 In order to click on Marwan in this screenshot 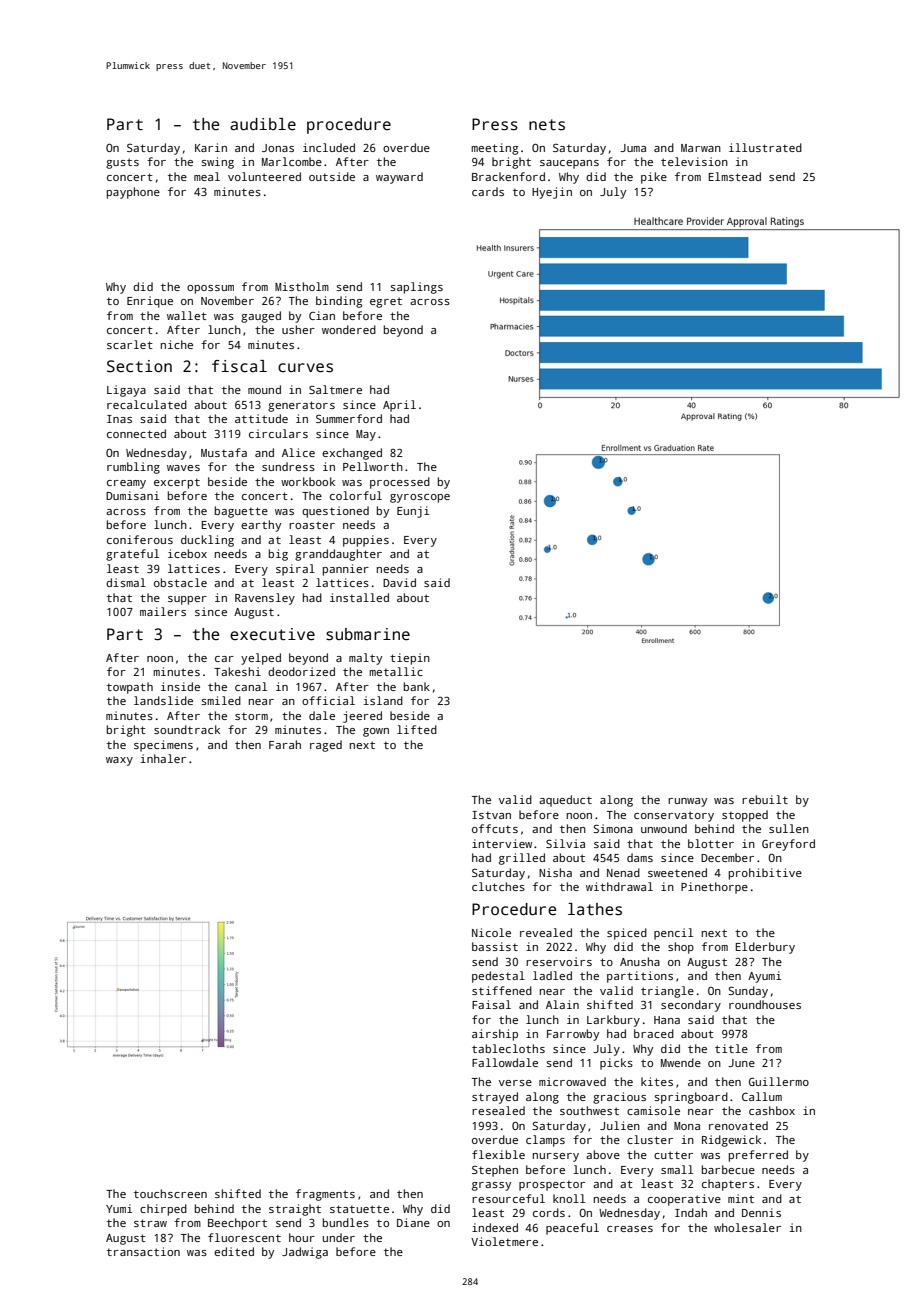, I will do `click(701, 148)`.
